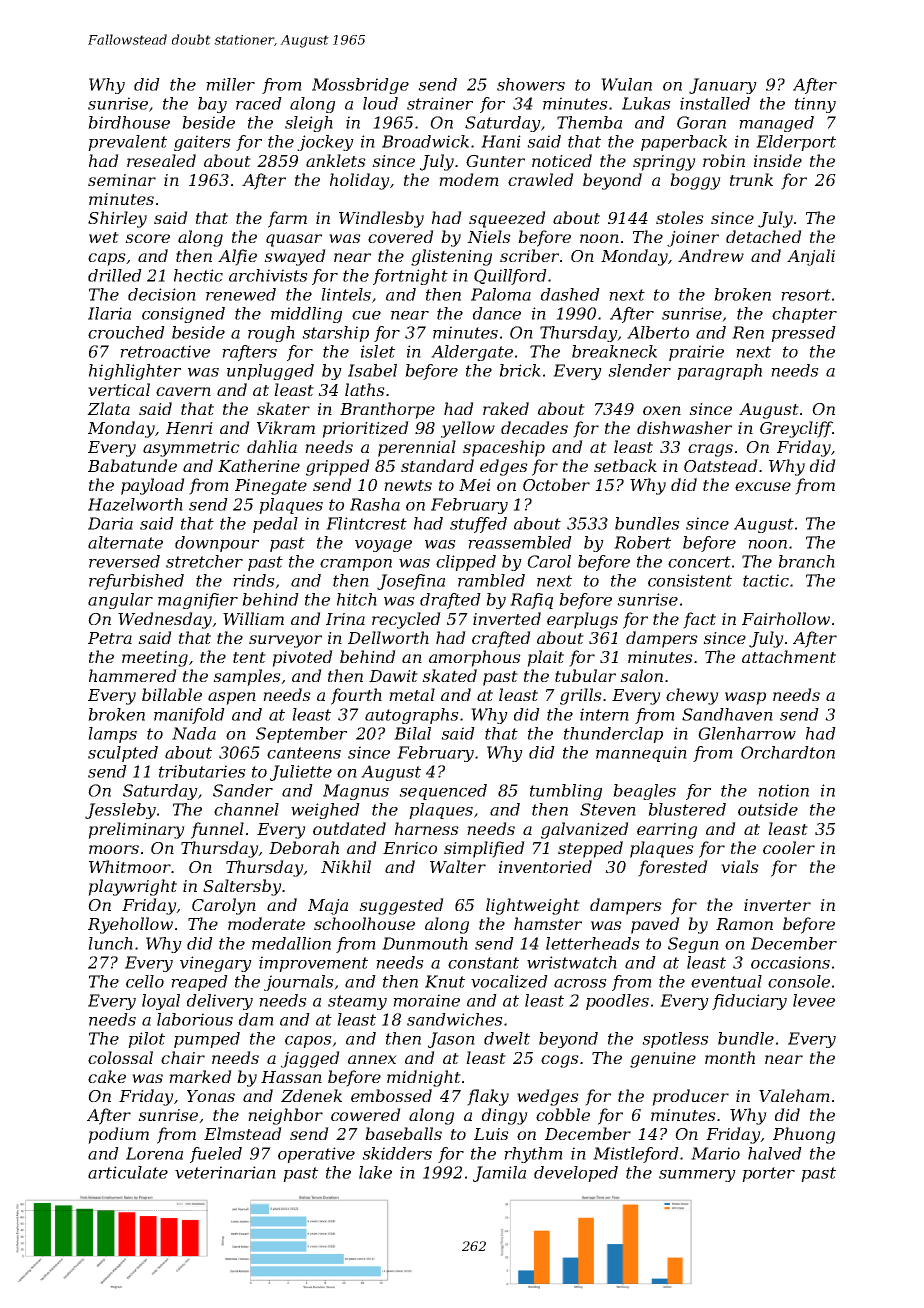 This screenshot has width=924, height=1308. Describe the element at coordinates (499, 1174) in the screenshot. I see `Jamila` at that location.
